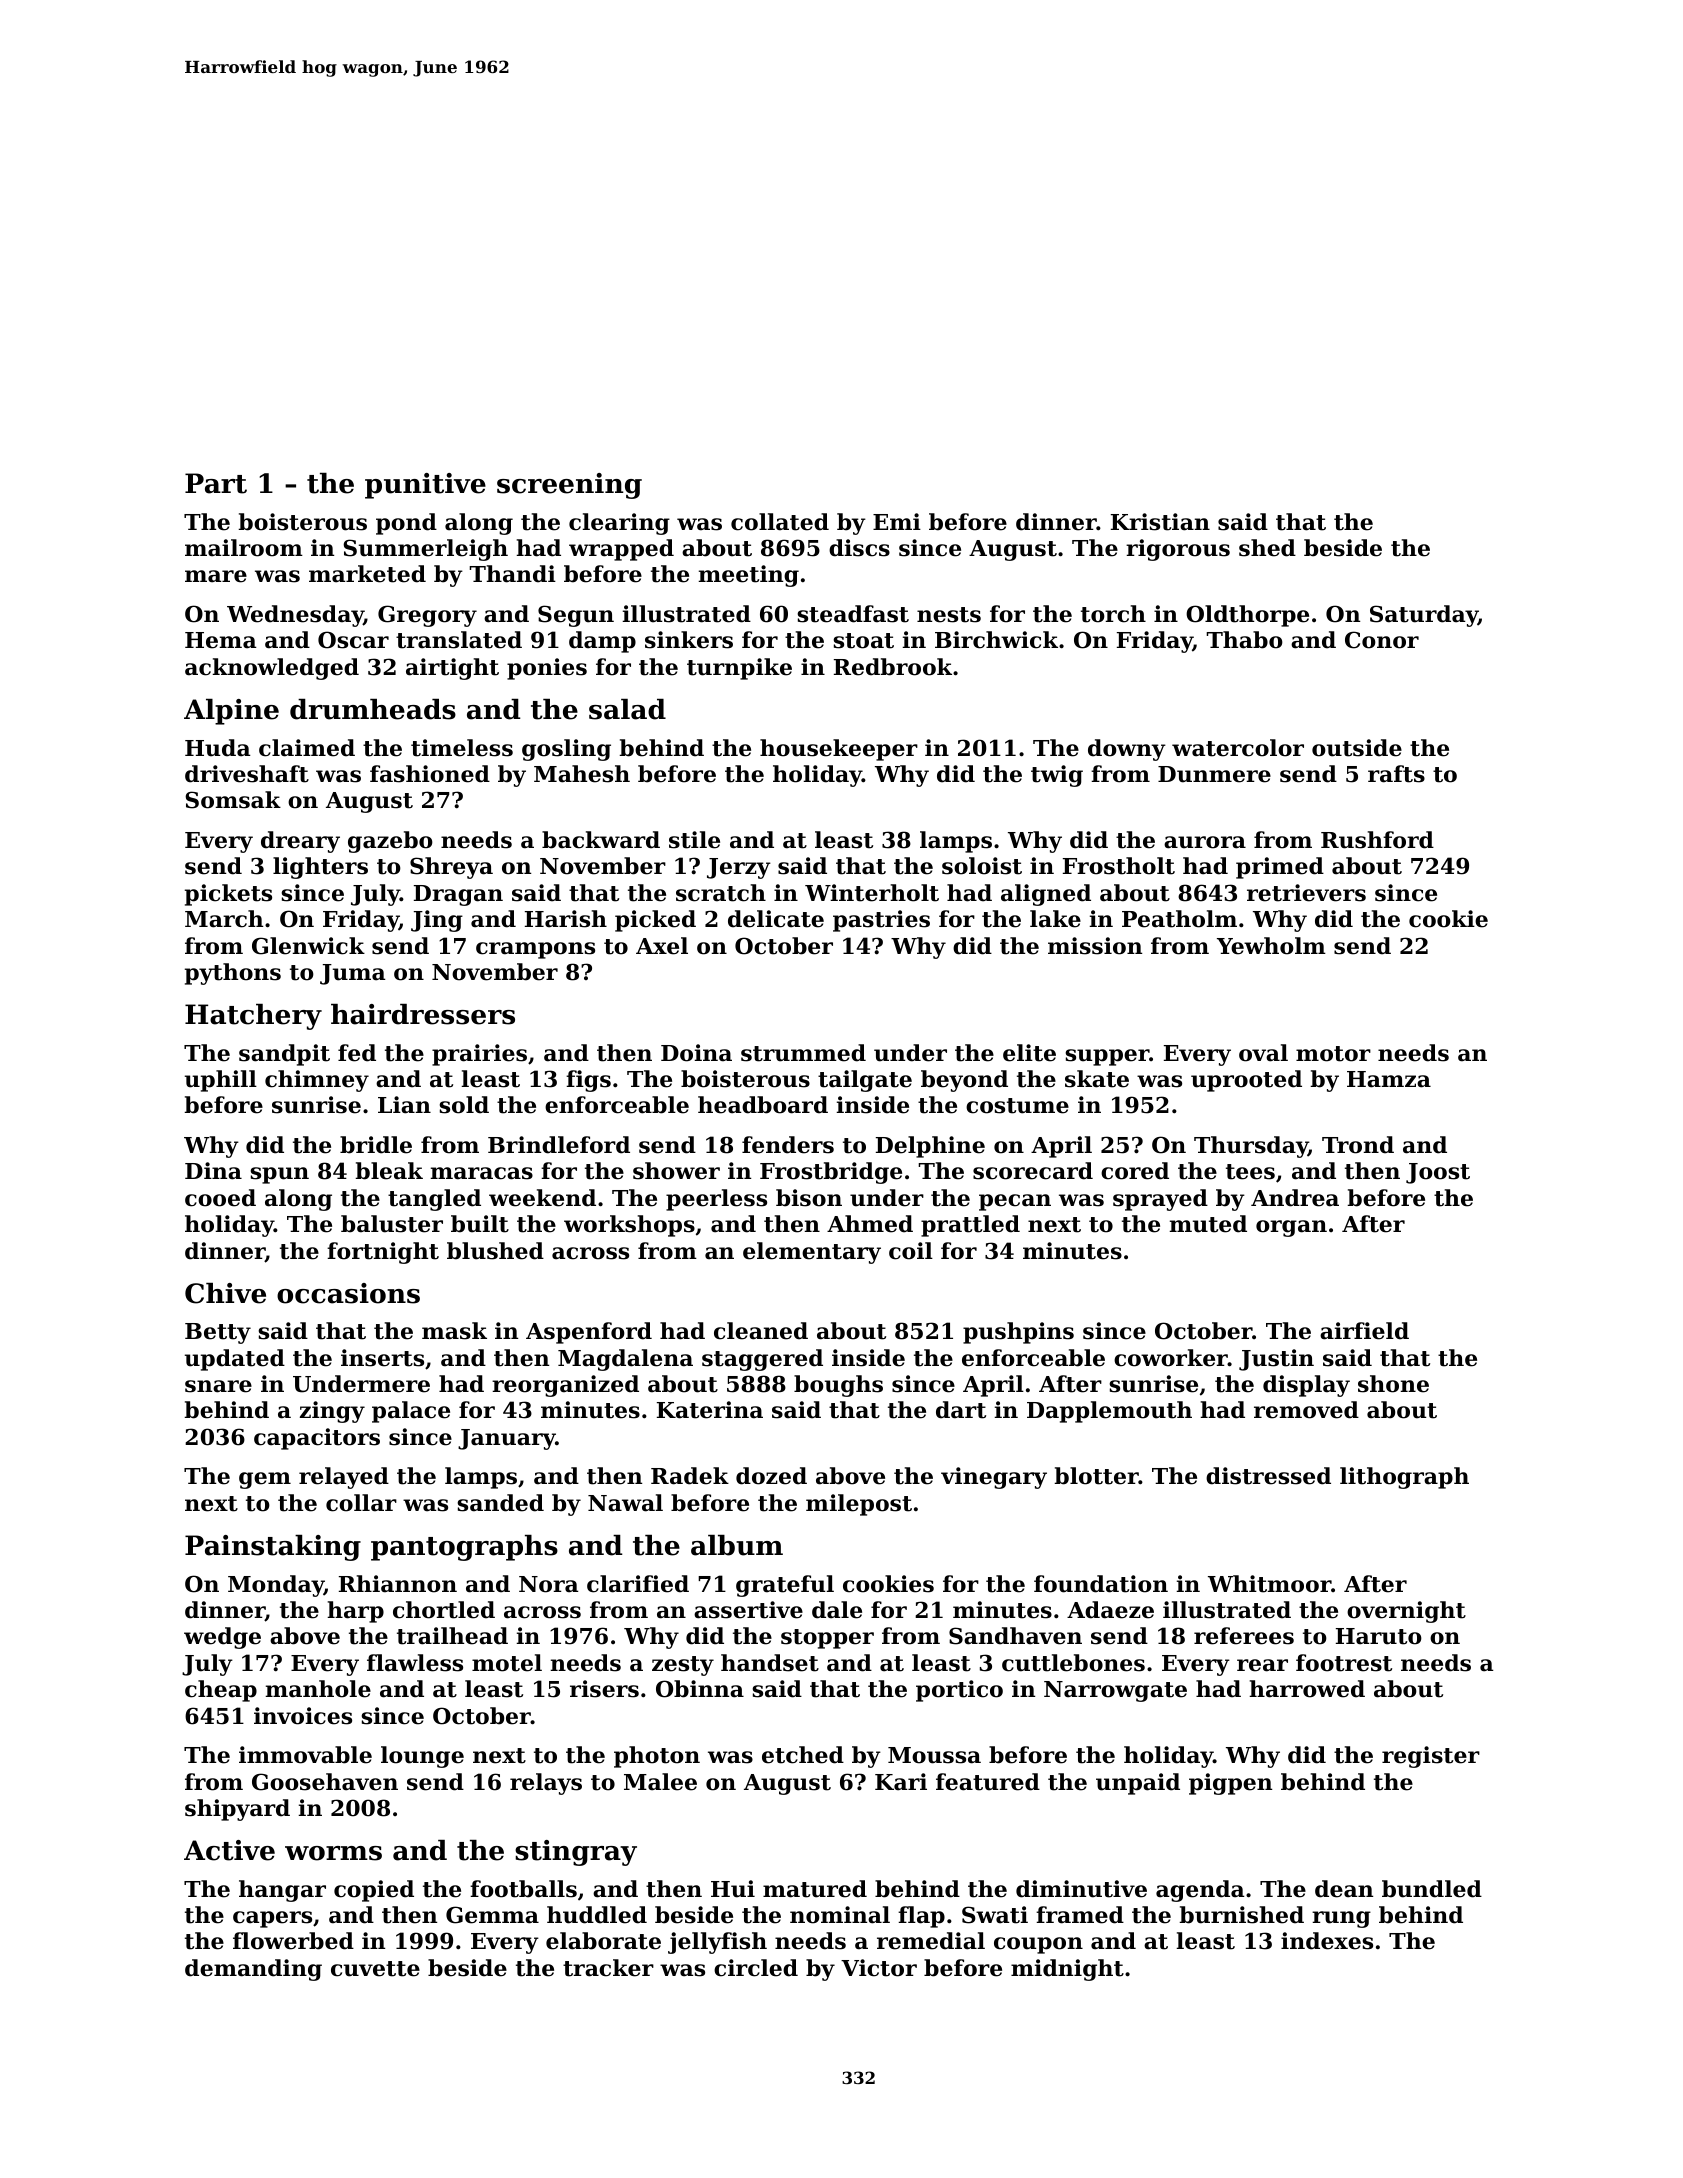 Image resolution: width=1683 pixels, height=2178 pixels. Describe the element at coordinates (353, 974) in the page. I see `Juma` at that location.
